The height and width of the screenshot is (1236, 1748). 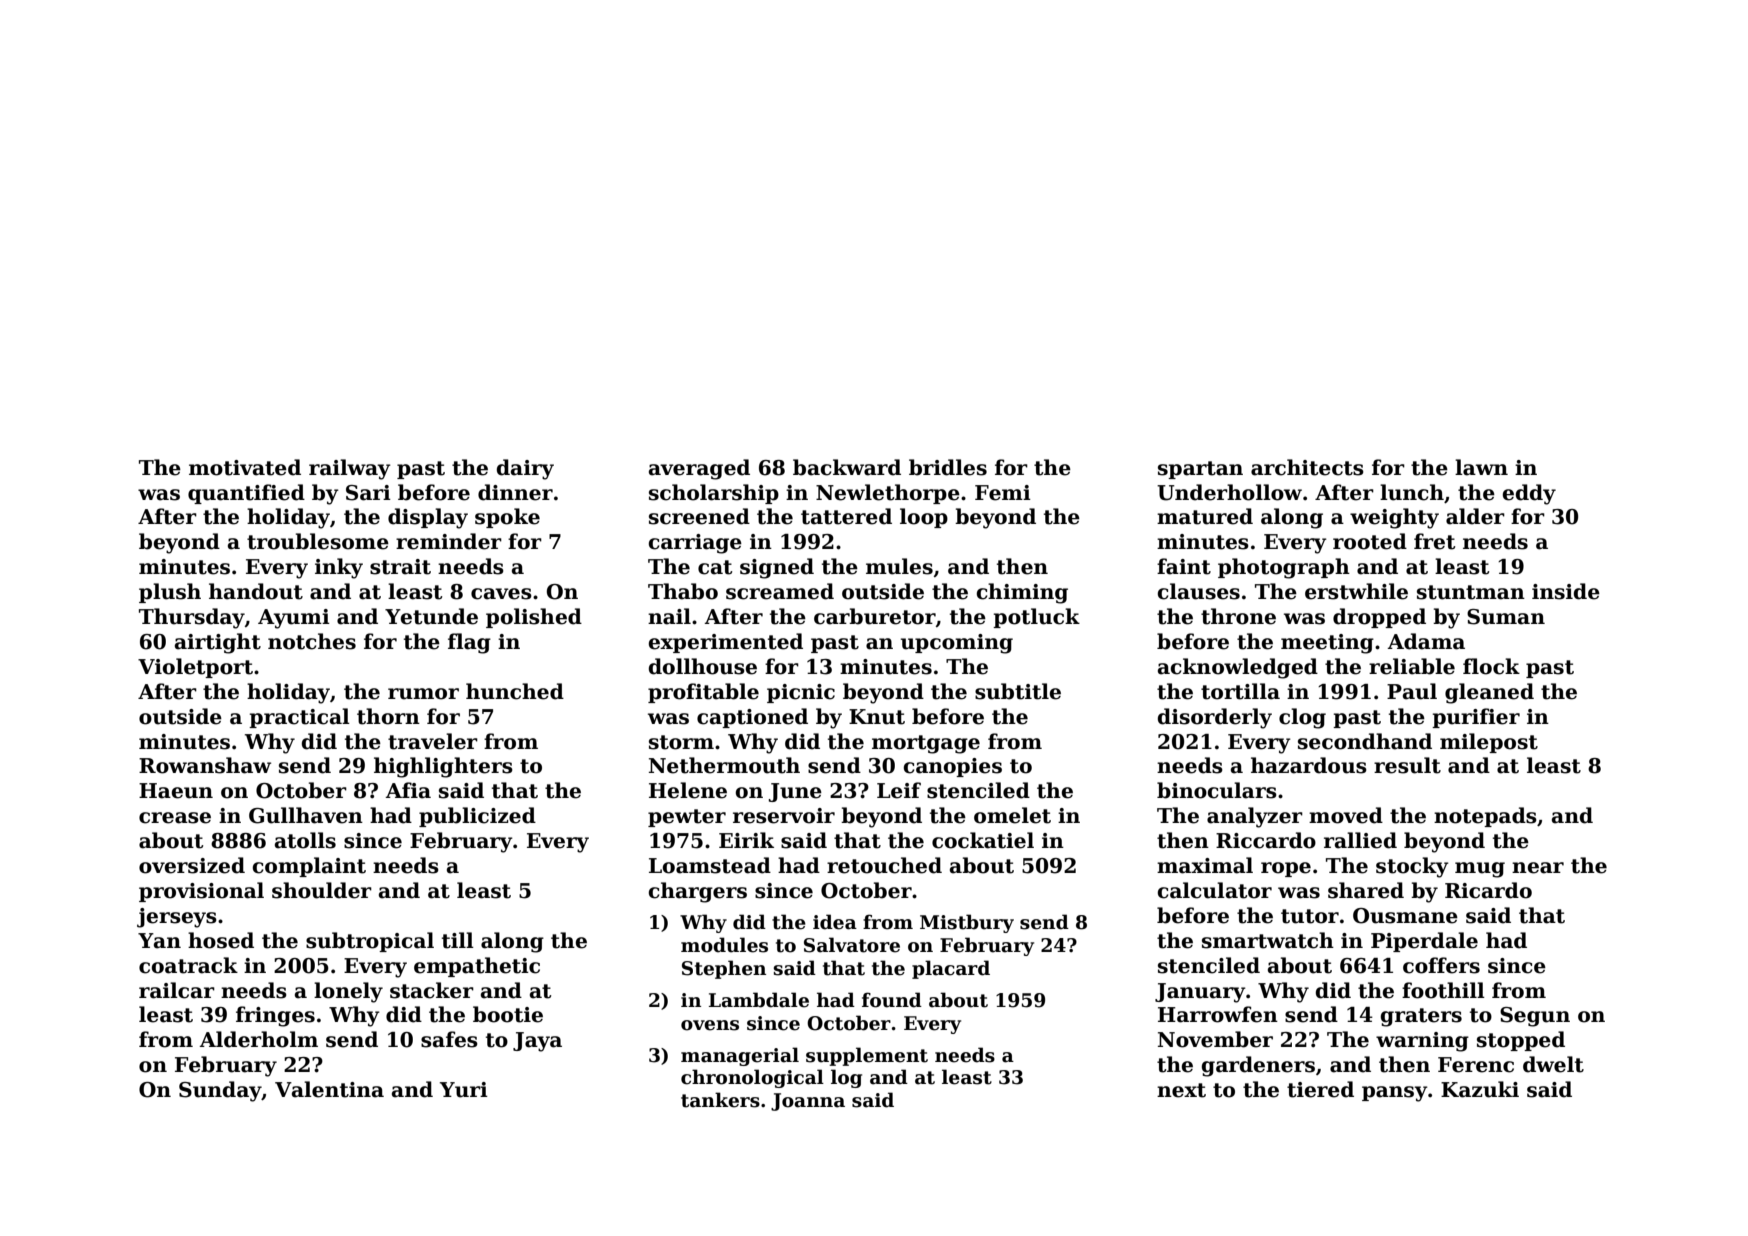 I want to click on subtitle, so click(x=1018, y=691).
